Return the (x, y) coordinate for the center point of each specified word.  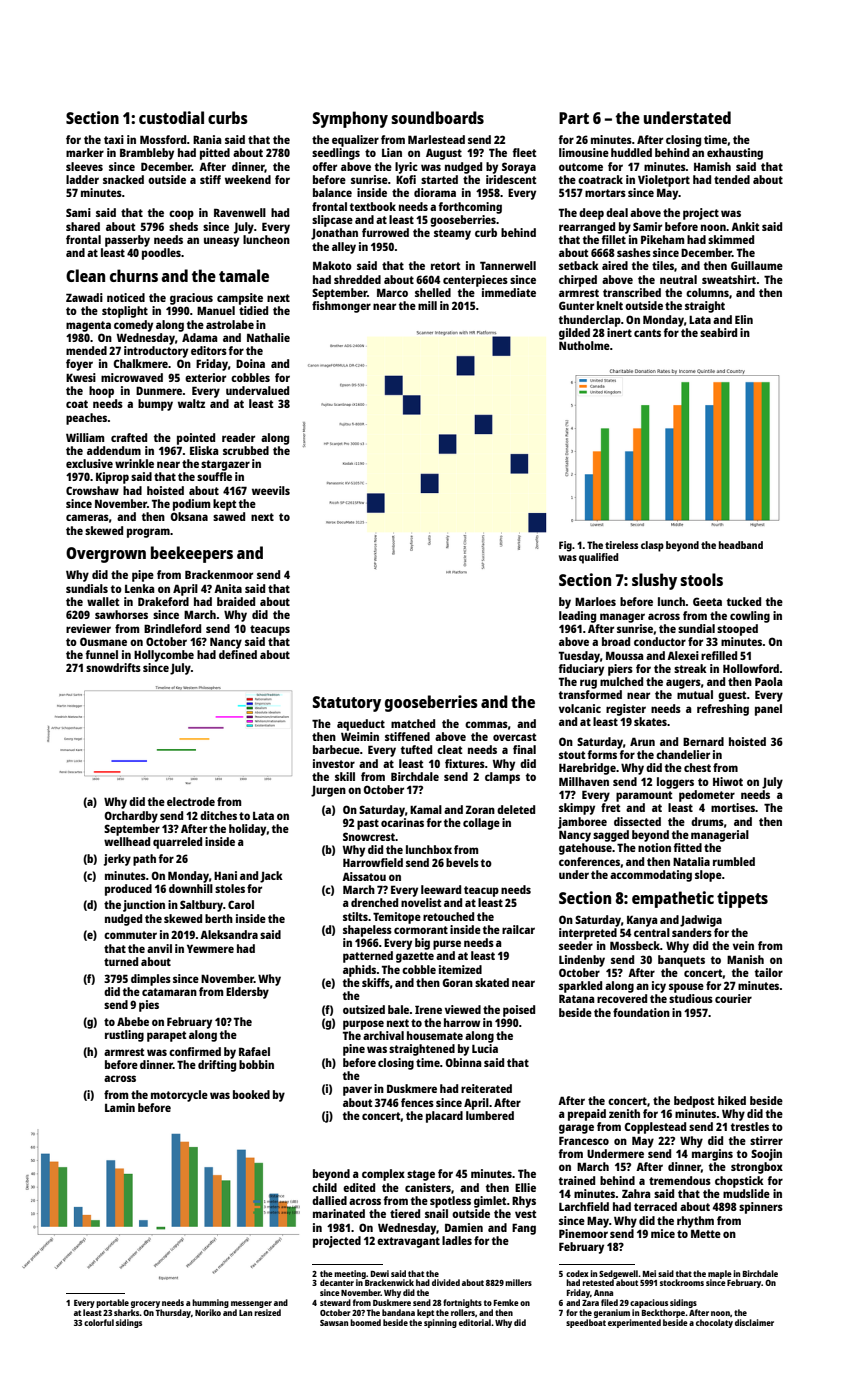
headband (741, 545)
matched (413, 723)
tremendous (680, 1180)
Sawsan (334, 1323)
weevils (271, 490)
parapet (166, 1036)
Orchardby (131, 817)
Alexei (683, 655)
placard (444, 1117)
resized (267, 1312)
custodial (171, 117)
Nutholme (584, 345)
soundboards (437, 117)
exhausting (735, 154)
